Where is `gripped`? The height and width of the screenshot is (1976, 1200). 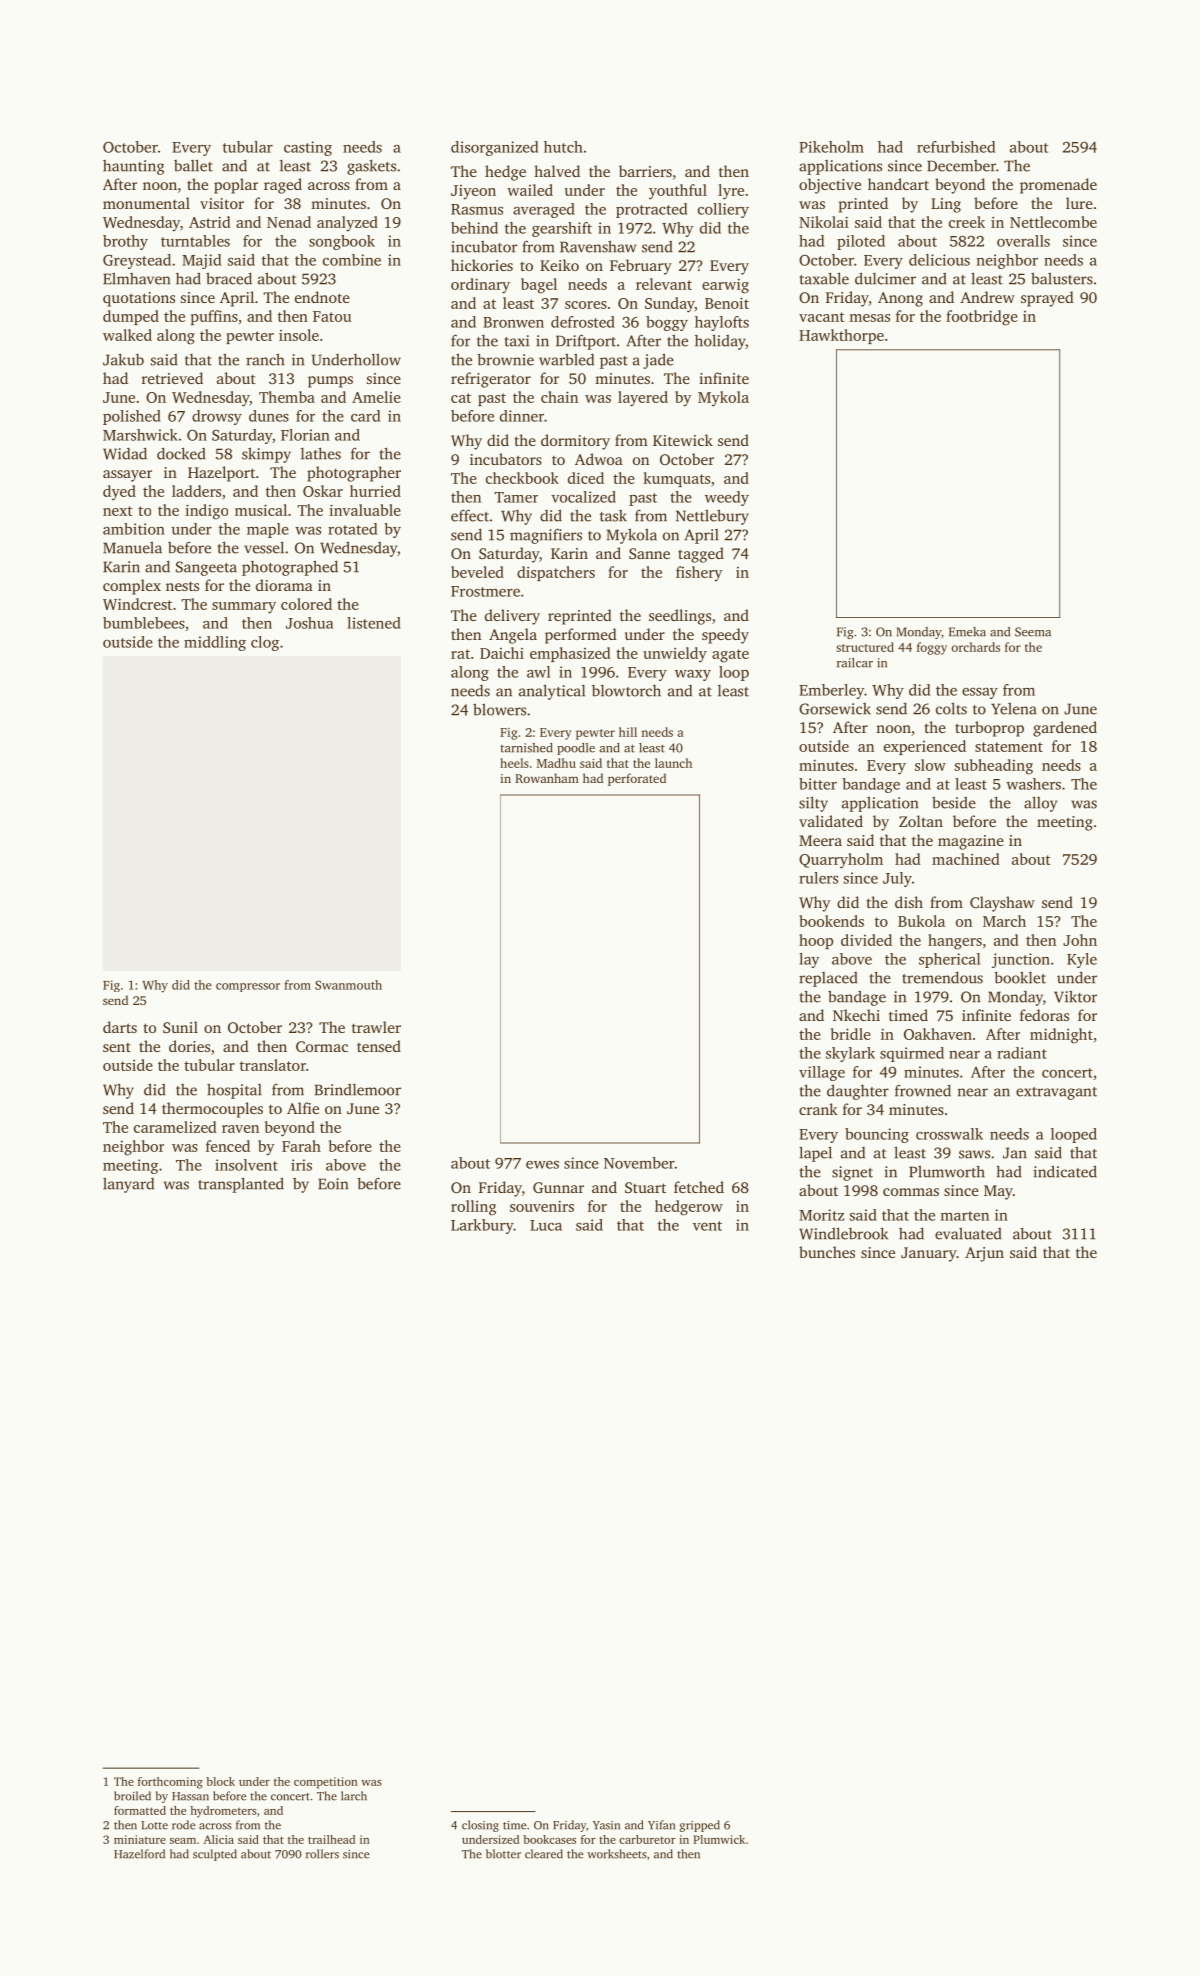 gripped is located at coordinates (699, 1826).
